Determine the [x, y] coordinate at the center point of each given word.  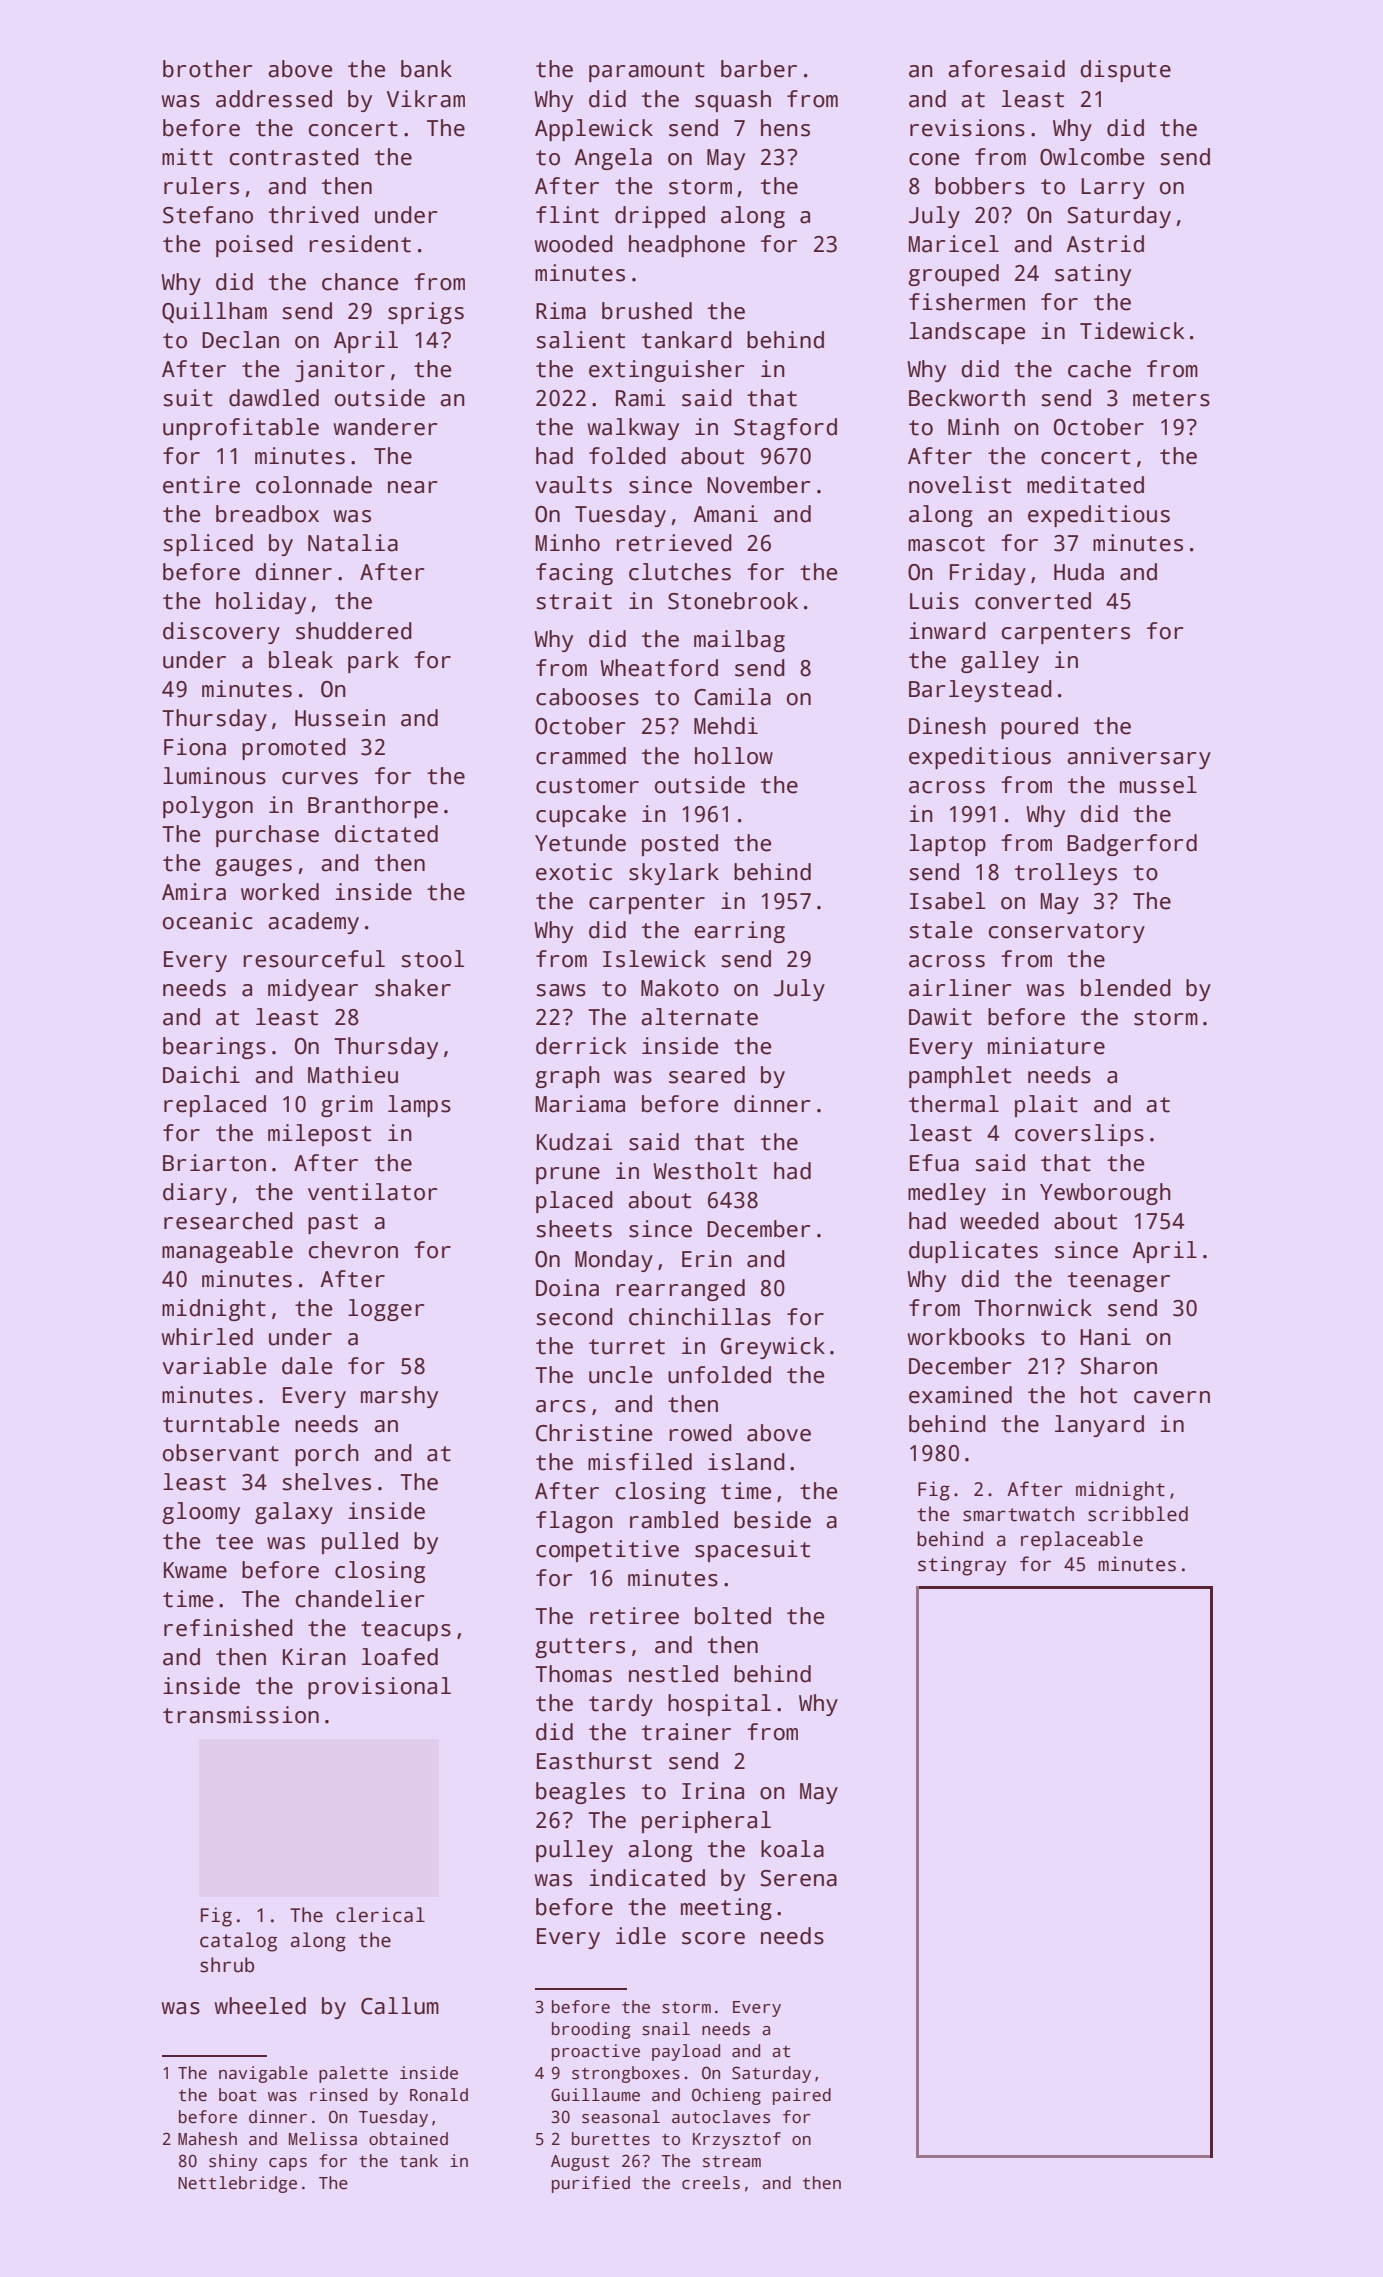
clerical [380, 1915]
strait [574, 601]
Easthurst [594, 1761]
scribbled [1138, 1514]
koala [792, 1849]
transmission [241, 1715]
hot [1099, 1395]
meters [1171, 399]
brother [208, 69]
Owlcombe [1092, 157]
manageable [227, 1252]
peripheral [706, 1822]
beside [772, 1520]
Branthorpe [373, 807]
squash [733, 101]
